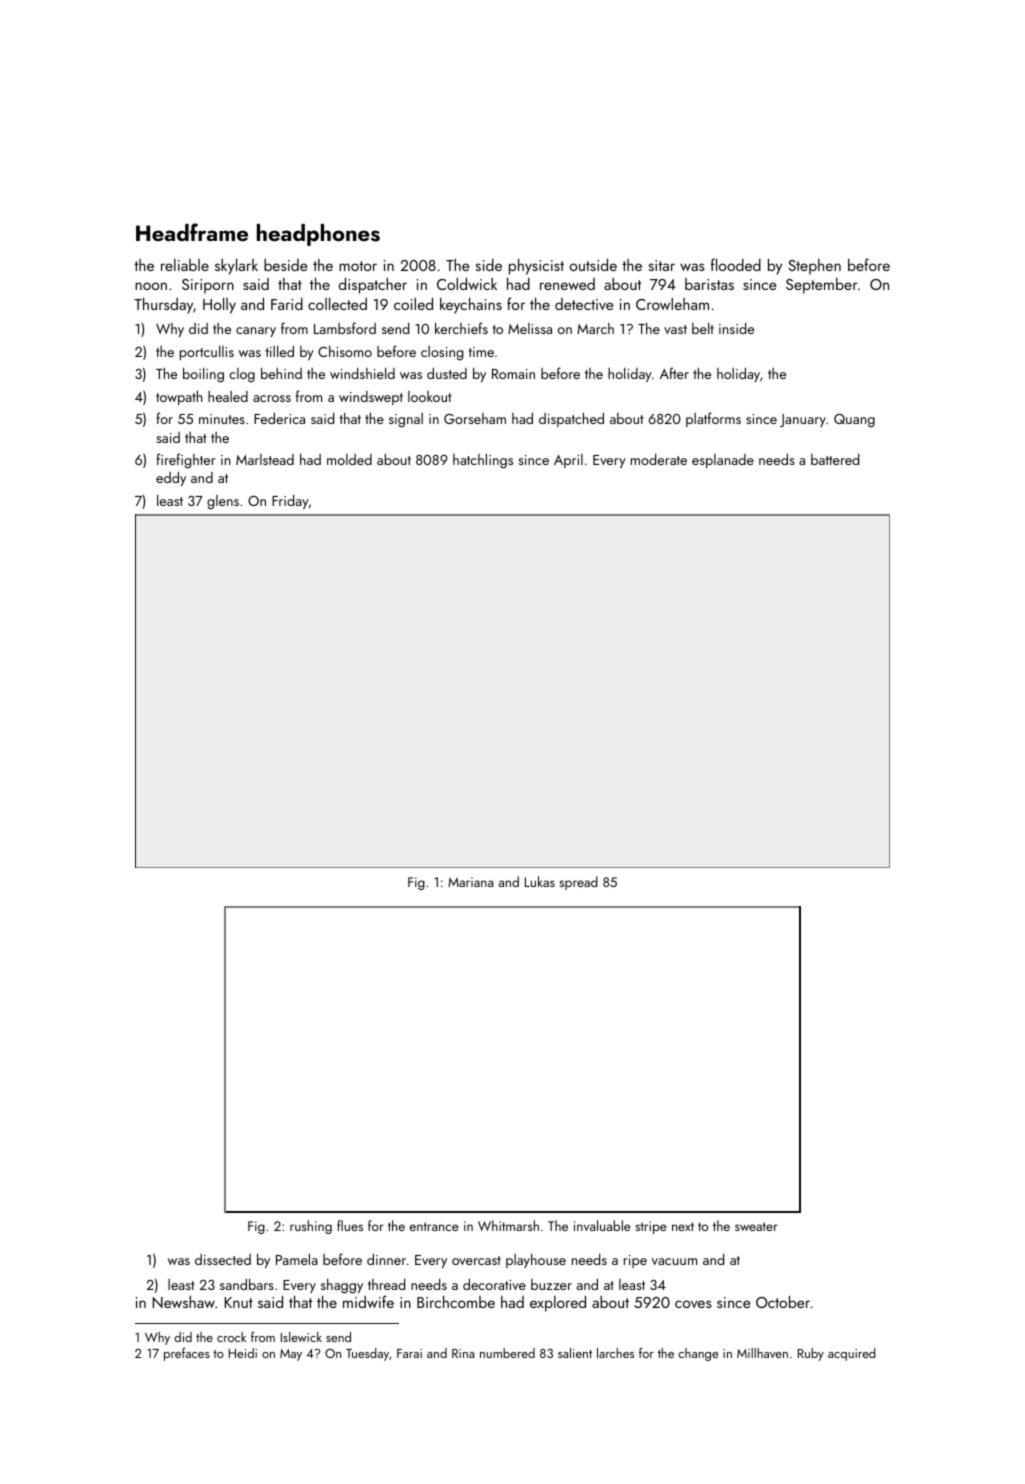  What do you see at coordinates (463, 1353) in the document?
I see `Rina` at bounding box center [463, 1353].
